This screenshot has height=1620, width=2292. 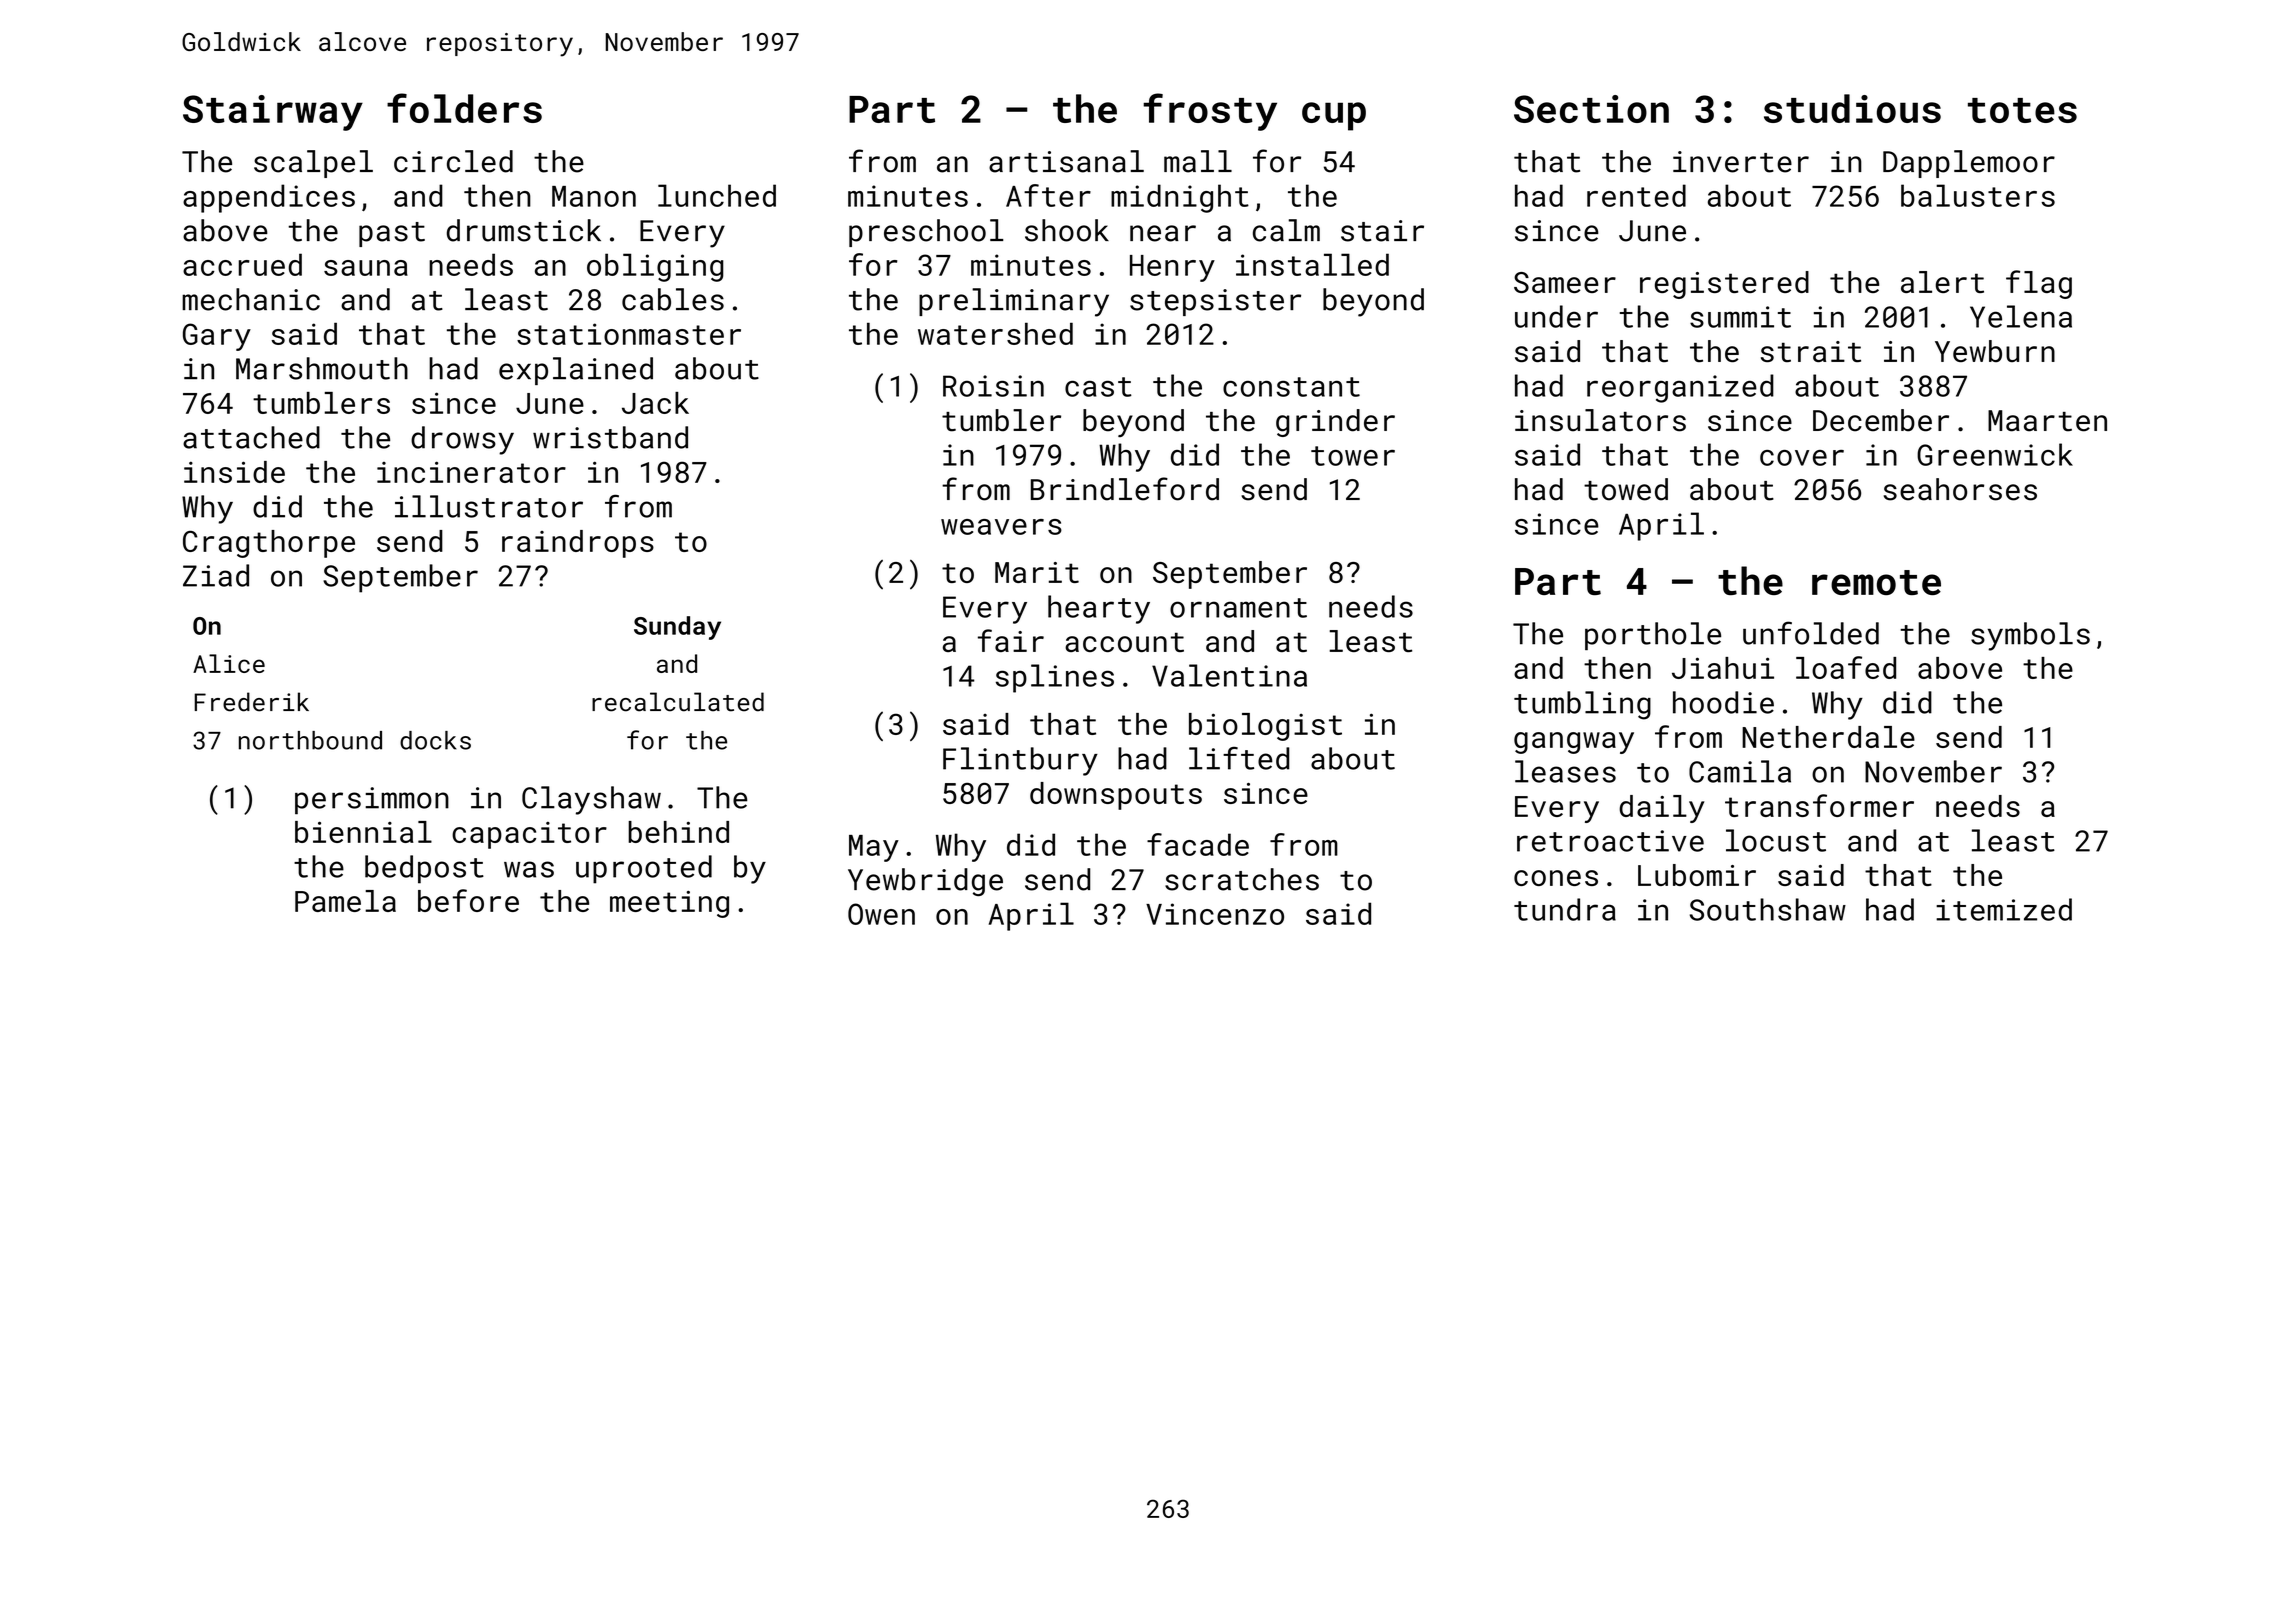 I want to click on under, so click(x=1556, y=316).
